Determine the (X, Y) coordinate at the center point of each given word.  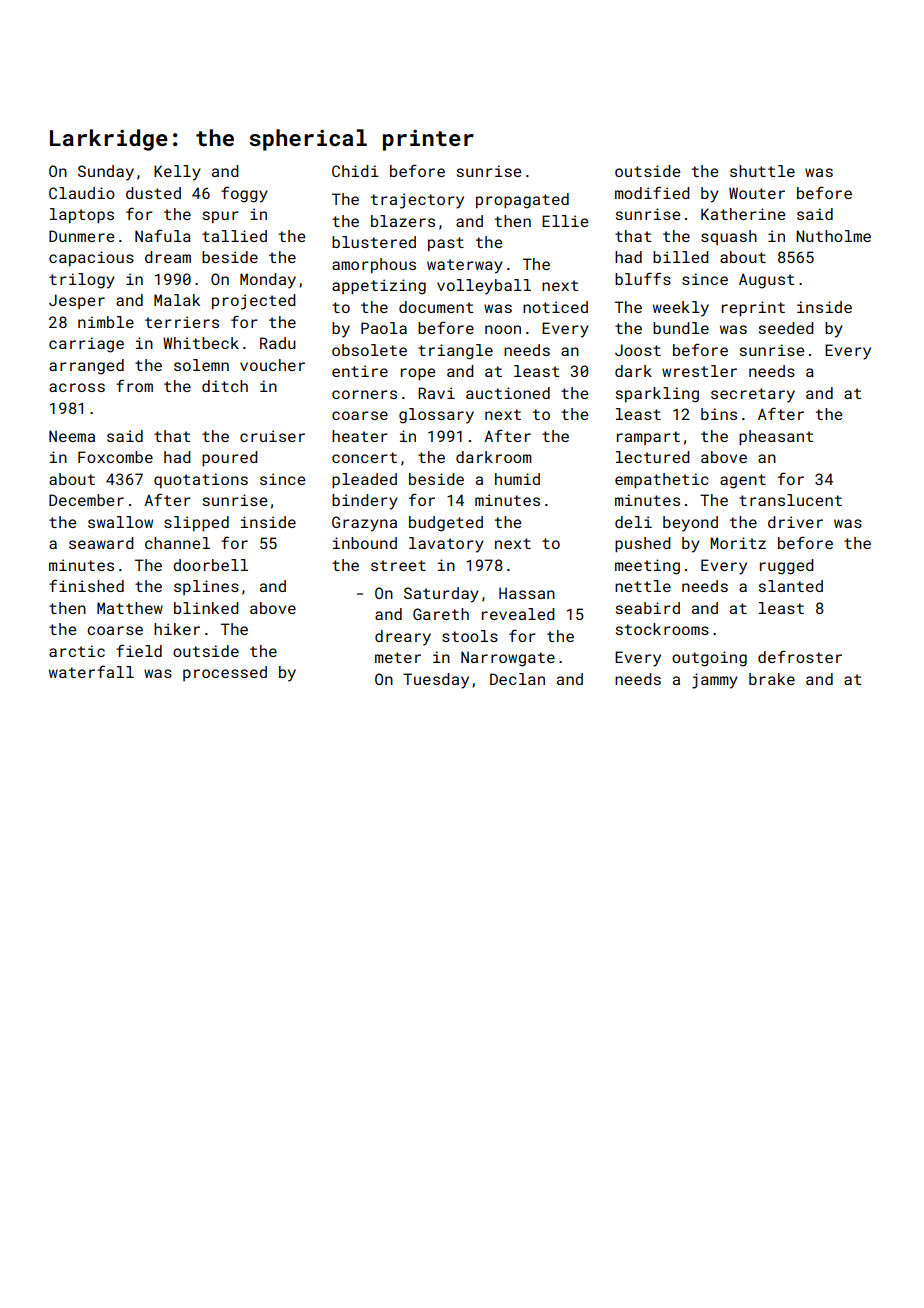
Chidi (355, 171)
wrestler (699, 371)
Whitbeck (201, 343)
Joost (638, 350)
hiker (177, 629)
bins (719, 414)
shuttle (762, 171)
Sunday (106, 173)
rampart (648, 438)
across (77, 387)
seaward (101, 543)
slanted (791, 586)
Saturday (441, 595)
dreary (403, 638)
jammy (715, 681)
